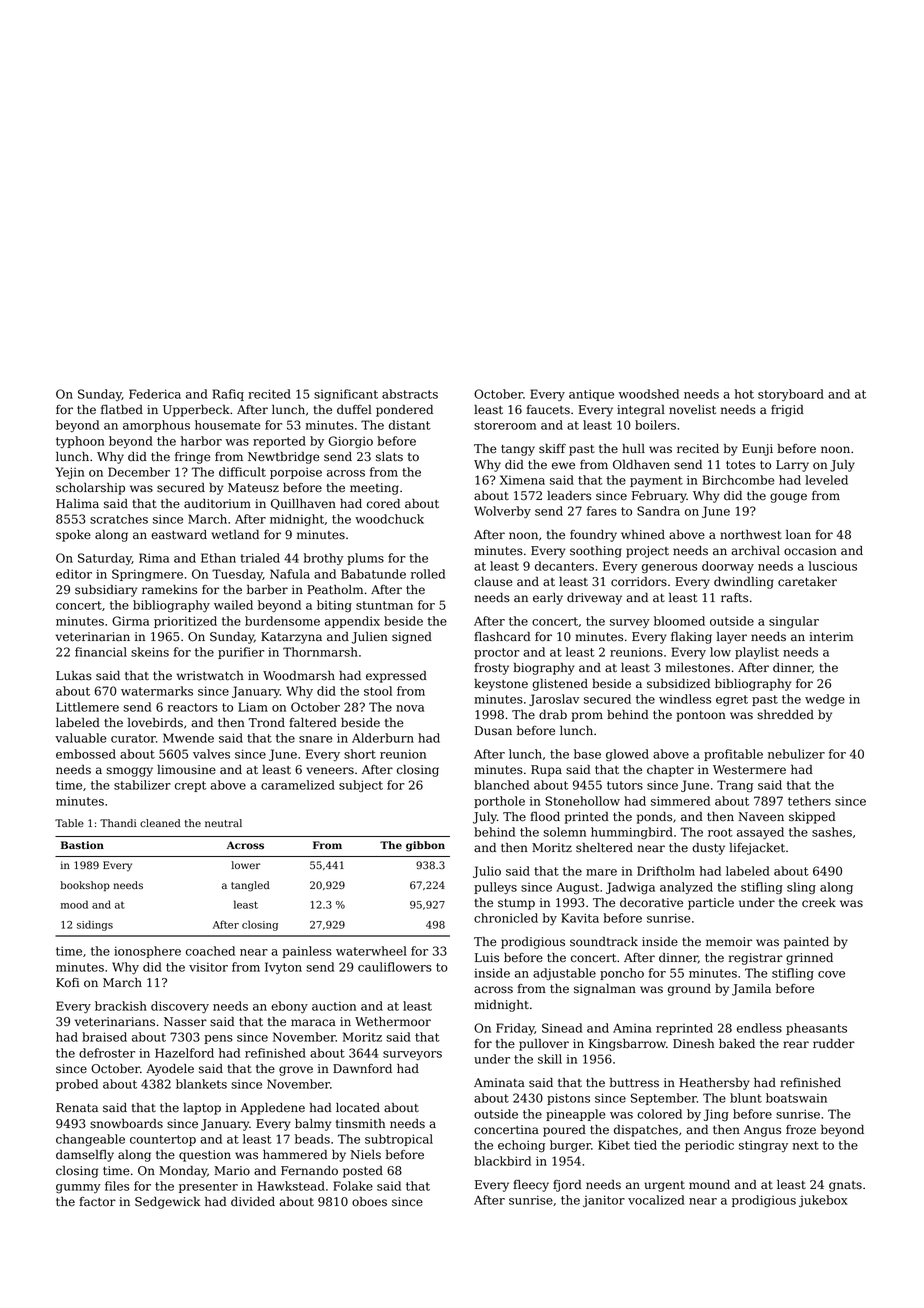  I want to click on antique, so click(591, 395).
